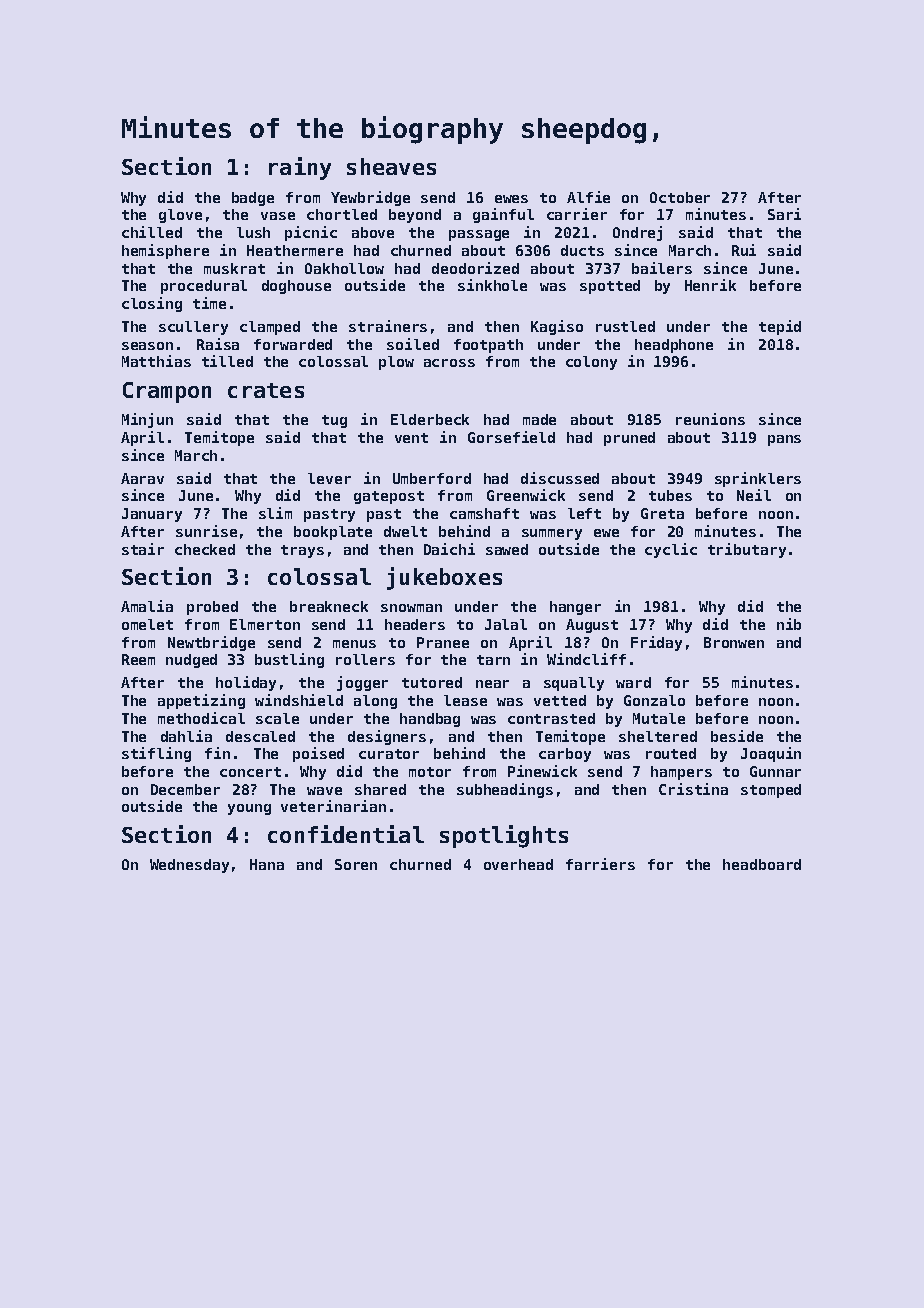 Image resolution: width=924 pixels, height=1308 pixels. I want to click on Sari, so click(784, 214).
